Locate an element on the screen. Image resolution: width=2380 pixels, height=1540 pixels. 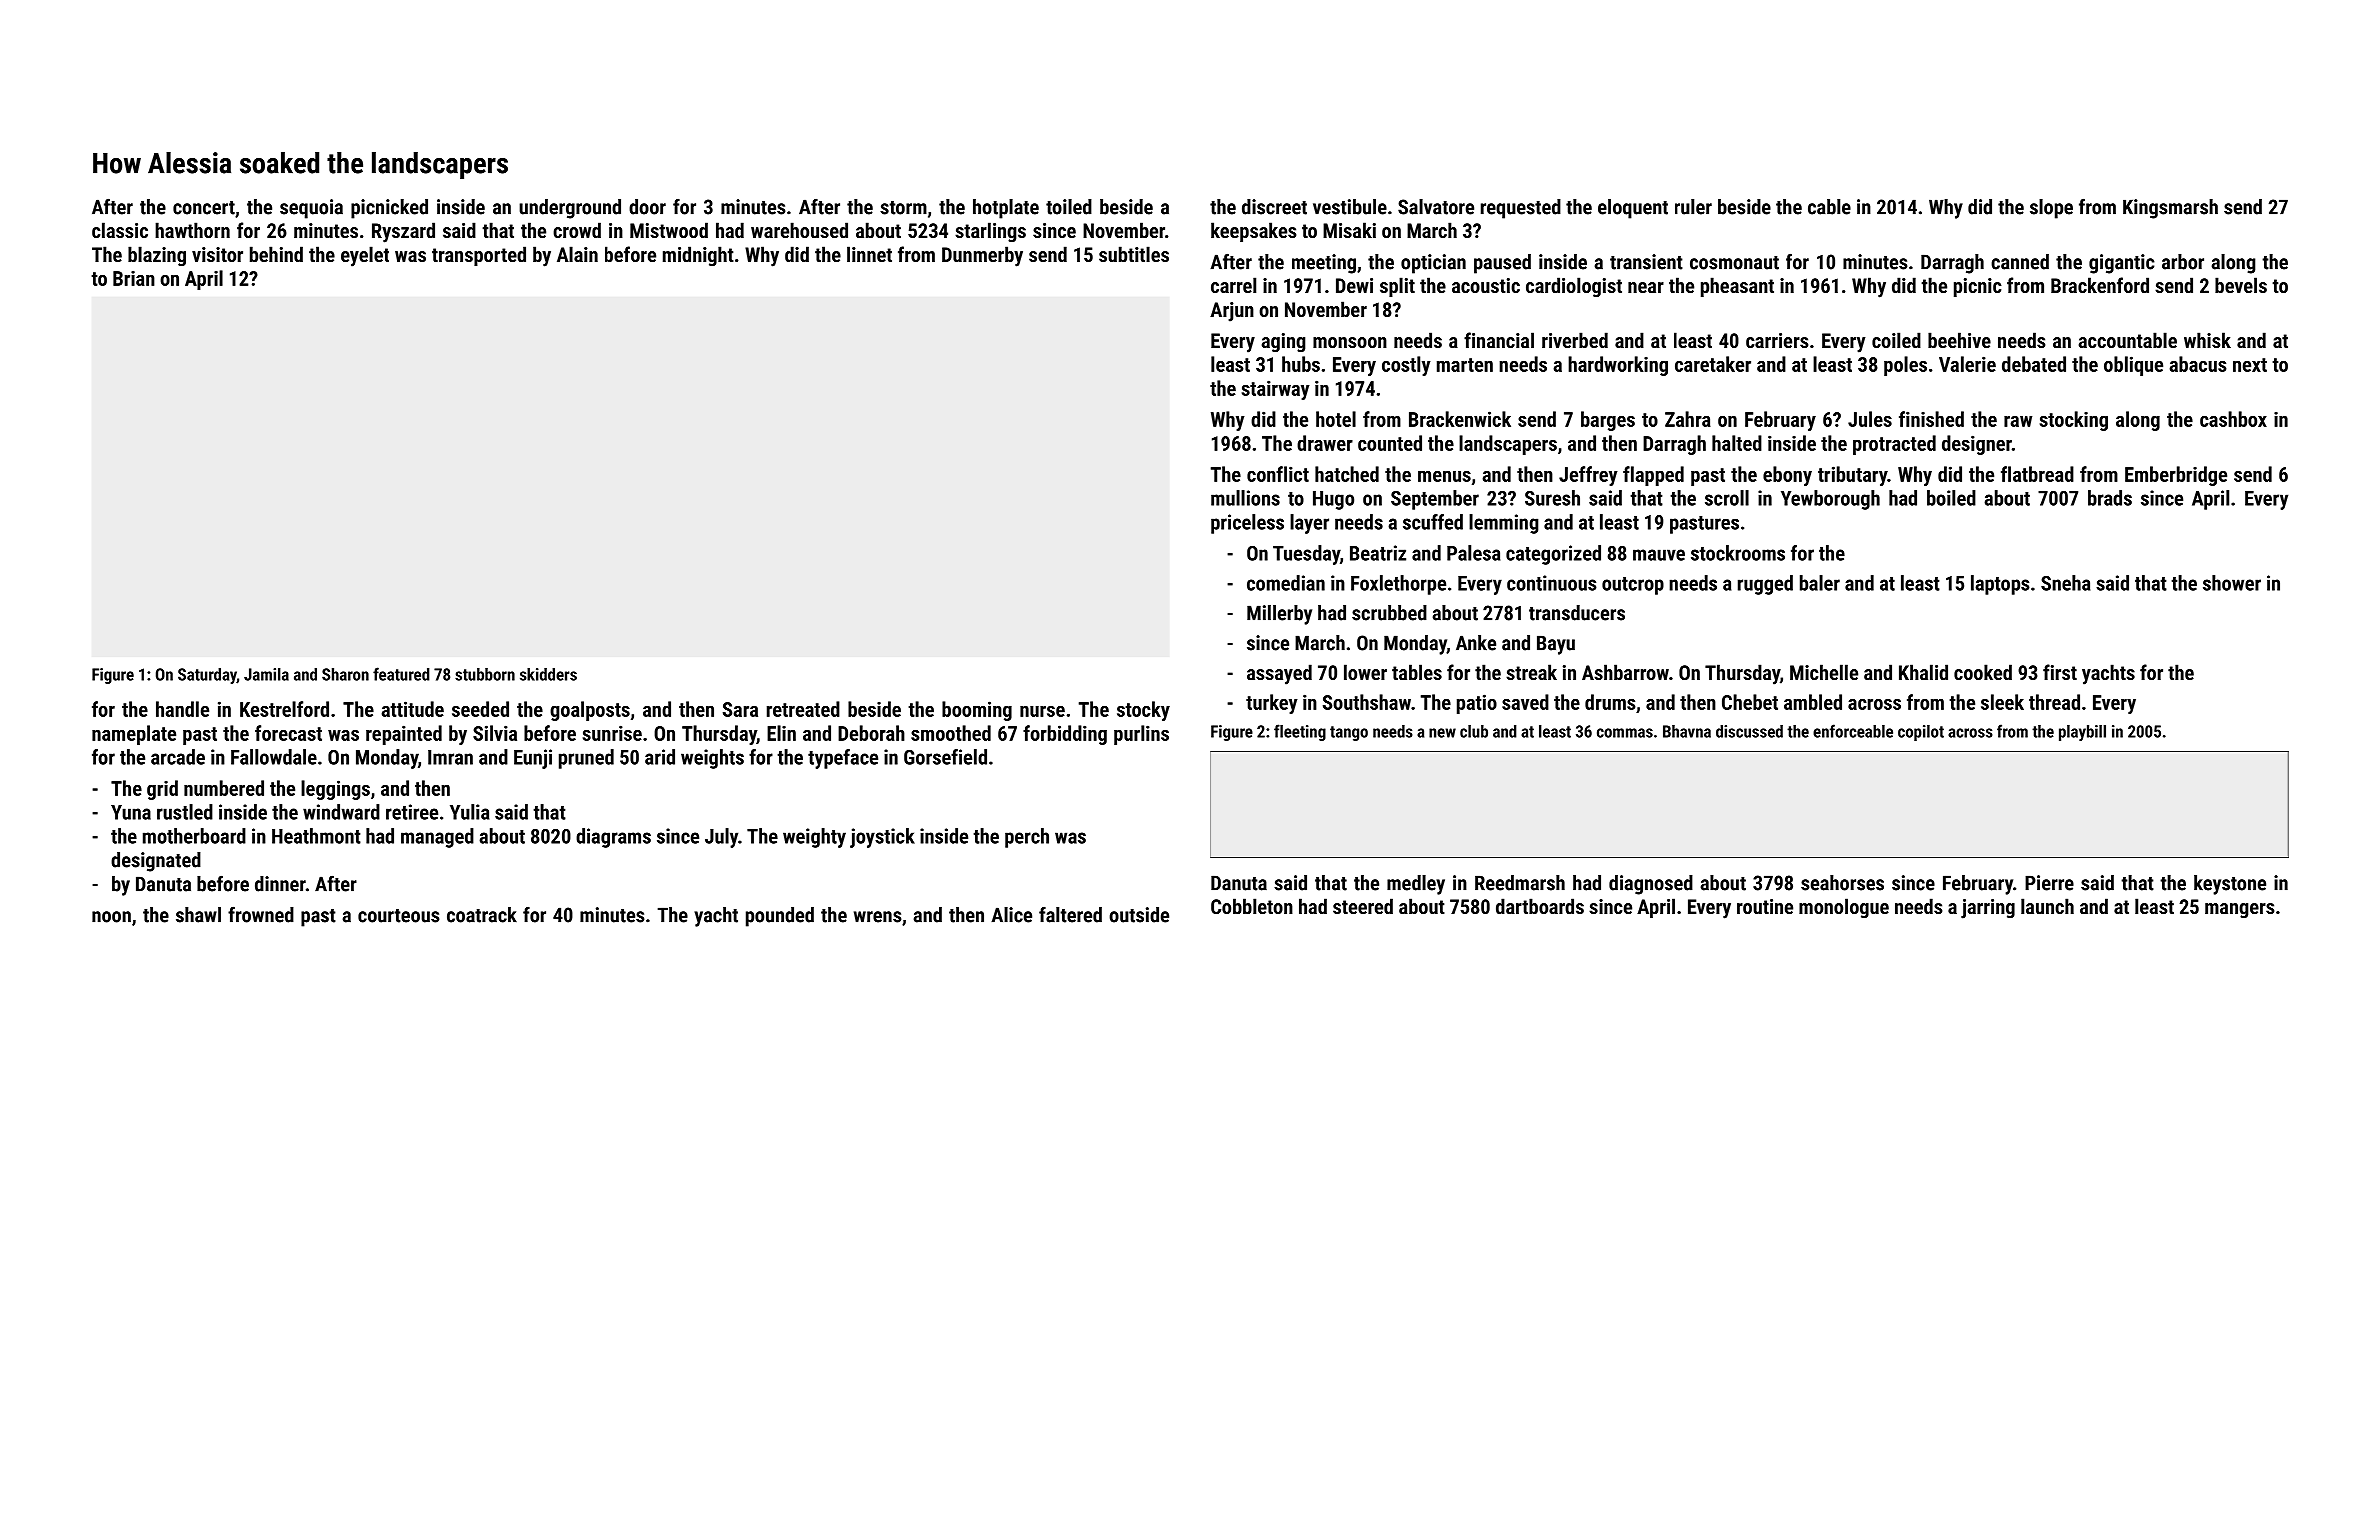
outside is located at coordinates (1139, 915).
